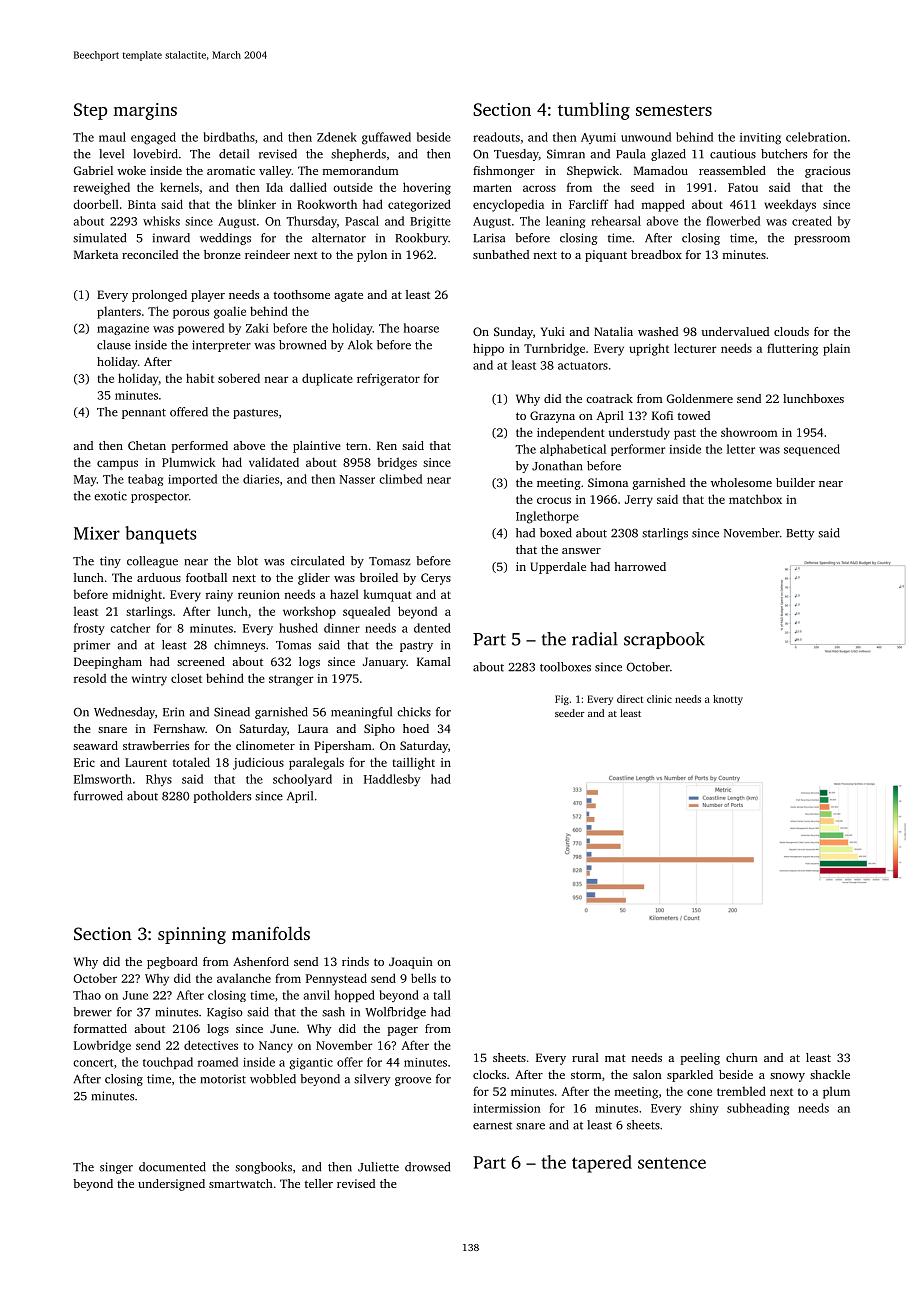  Describe the element at coordinates (261, 479) in the screenshot. I see `diaries` at that location.
